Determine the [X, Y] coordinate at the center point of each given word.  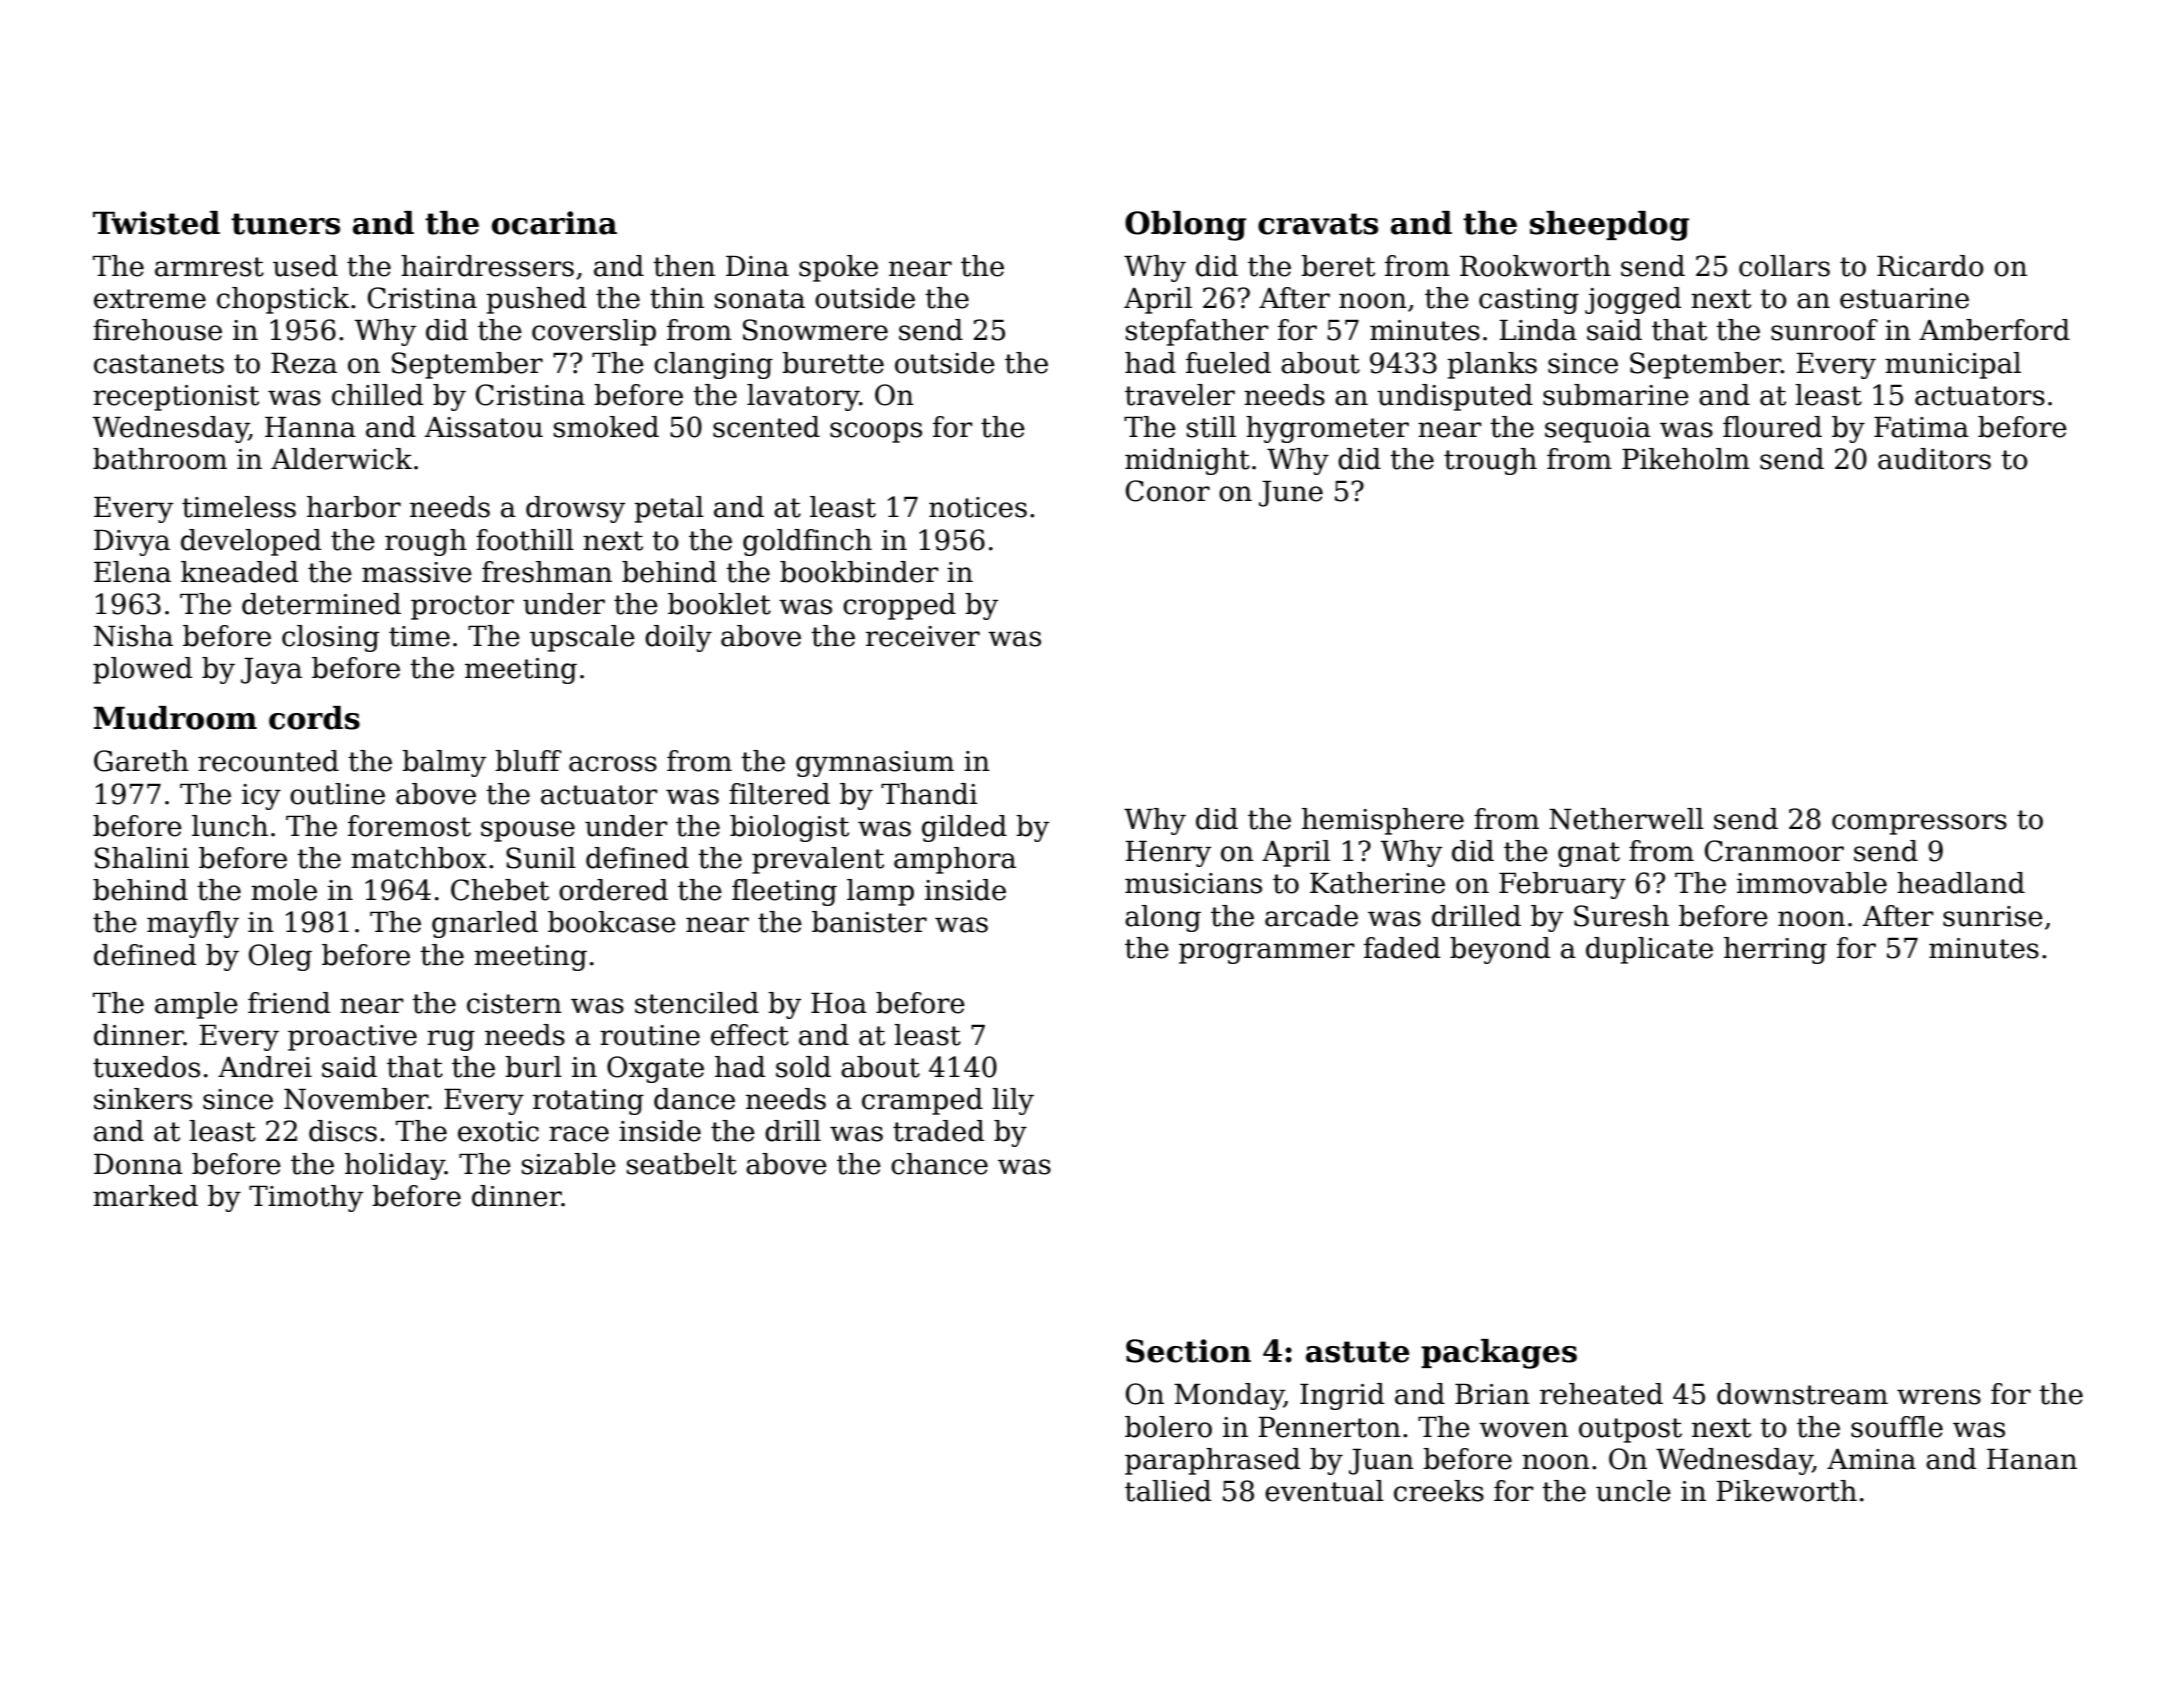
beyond [1500, 950]
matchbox [419, 858]
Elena [132, 572]
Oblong [1185, 226]
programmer [1266, 953]
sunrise [1993, 916]
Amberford [1994, 330]
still [1211, 427]
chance [939, 1164]
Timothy [306, 1198]
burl [533, 1067]
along [1163, 918]
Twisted [156, 223]
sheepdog [1609, 226]
